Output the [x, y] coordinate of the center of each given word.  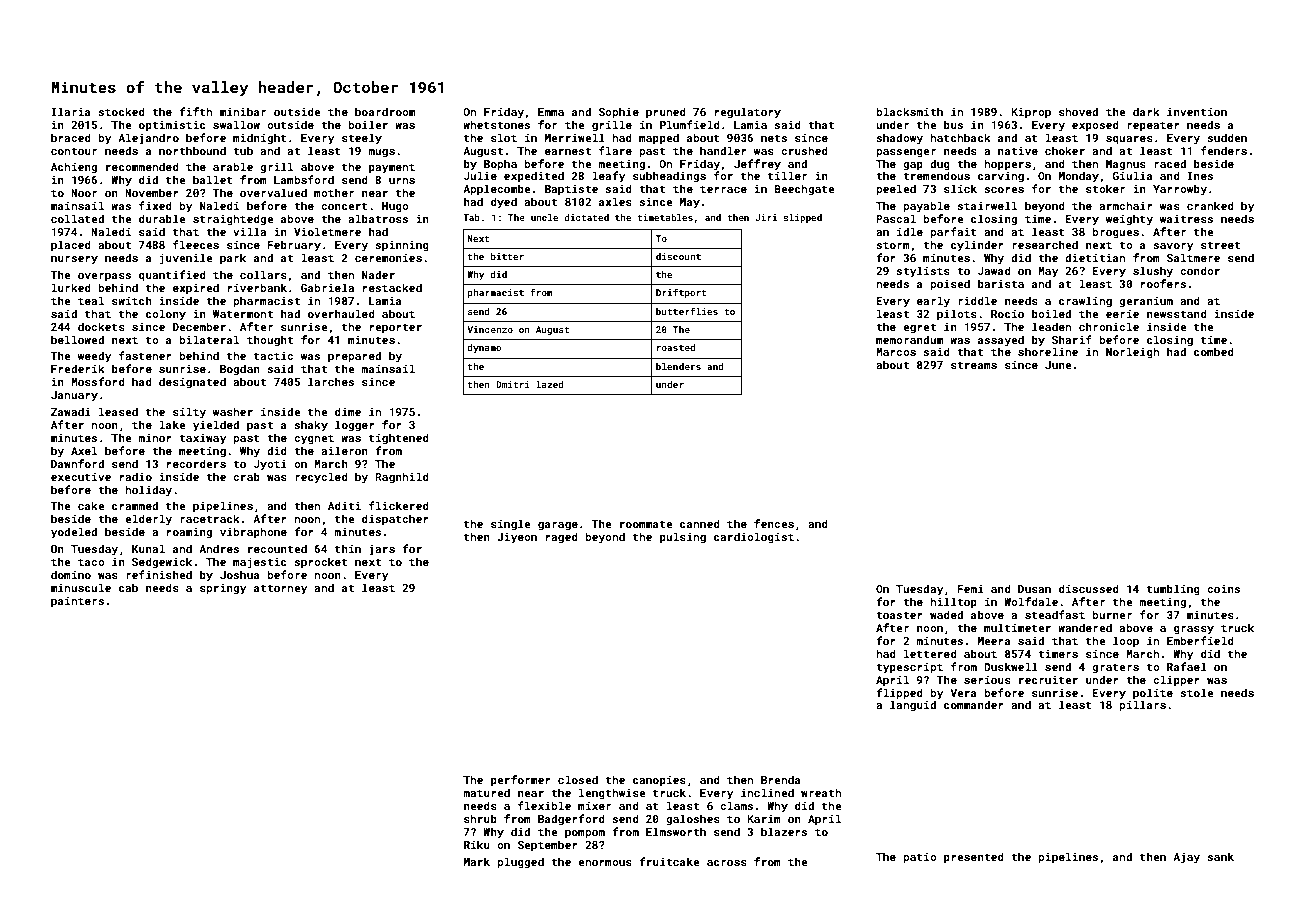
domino [71, 574]
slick [960, 188]
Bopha [500, 165]
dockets [101, 326]
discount [678, 256]
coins [1223, 589]
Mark [477, 861]
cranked [1210, 205]
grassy [1194, 630]
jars [382, 550]
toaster [899, 615]
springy [223, 589]
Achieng [74, 168]
